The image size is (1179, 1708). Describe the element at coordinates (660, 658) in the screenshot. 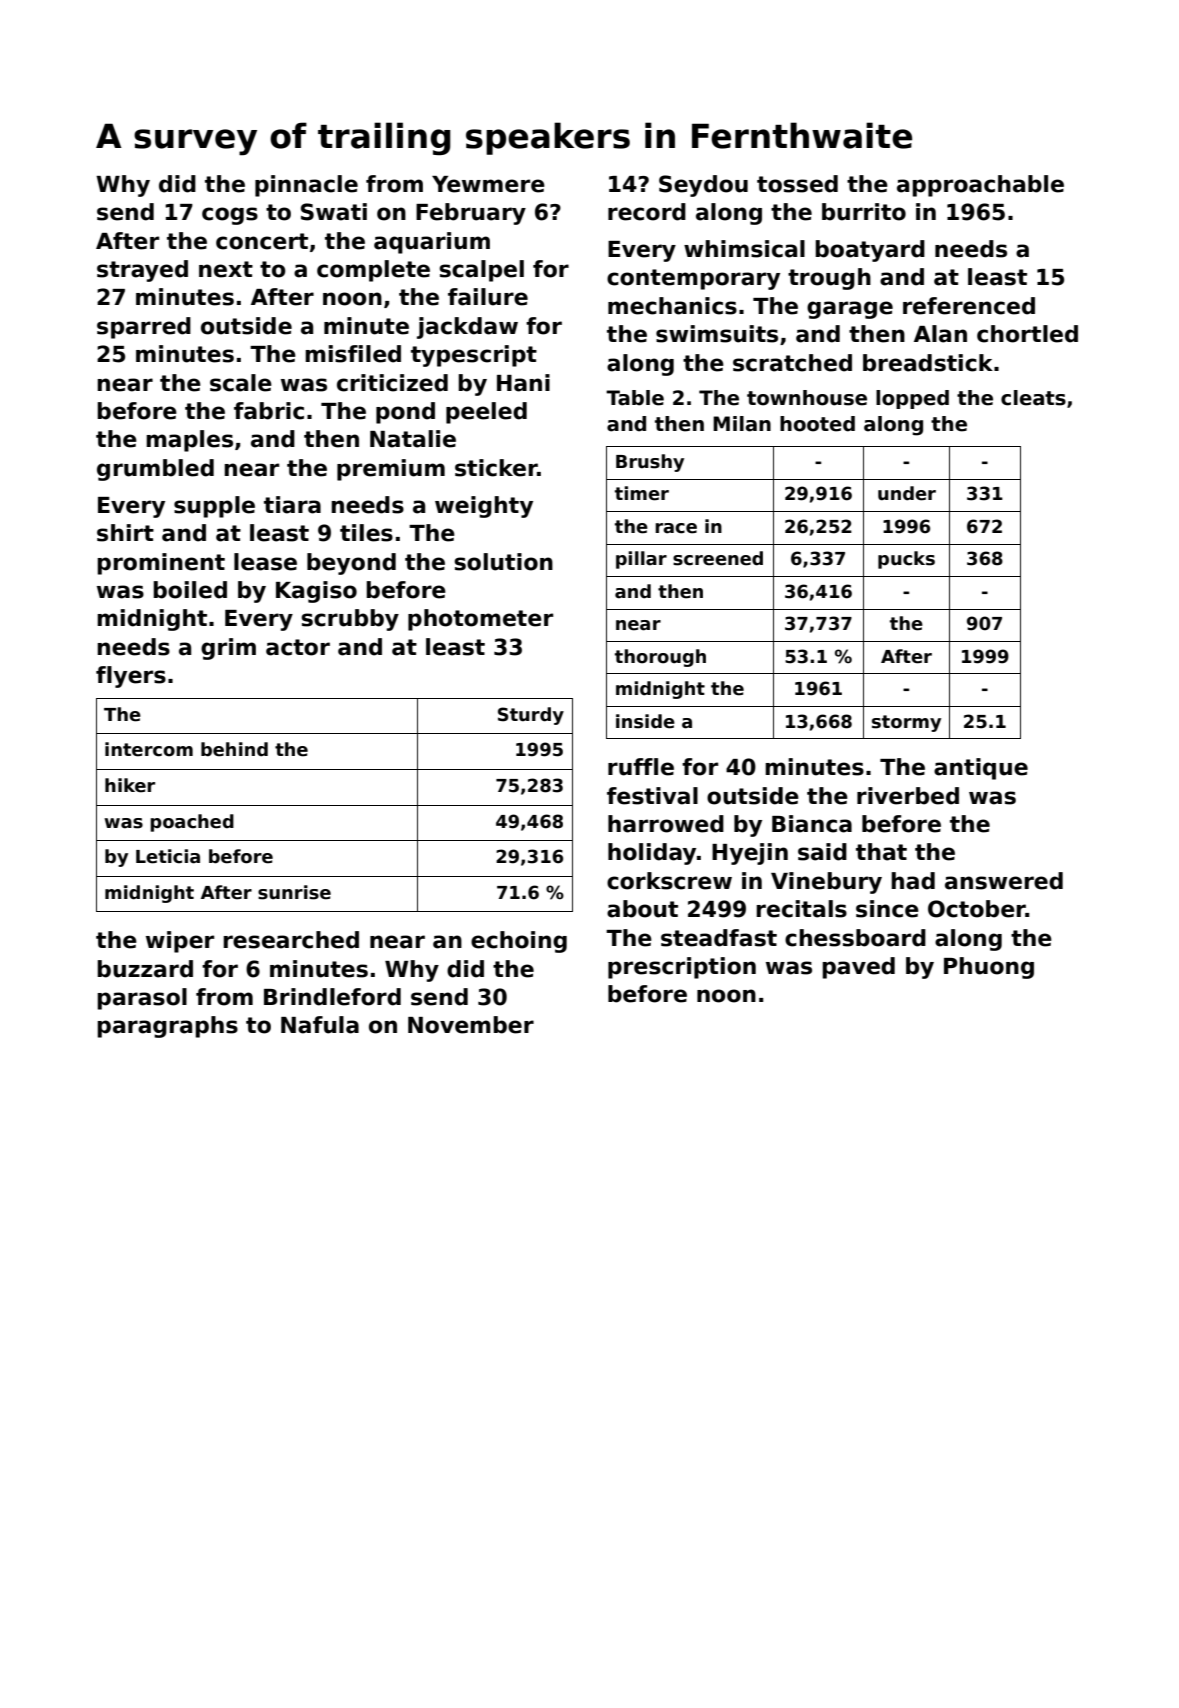

I see `thorough` at that location.
